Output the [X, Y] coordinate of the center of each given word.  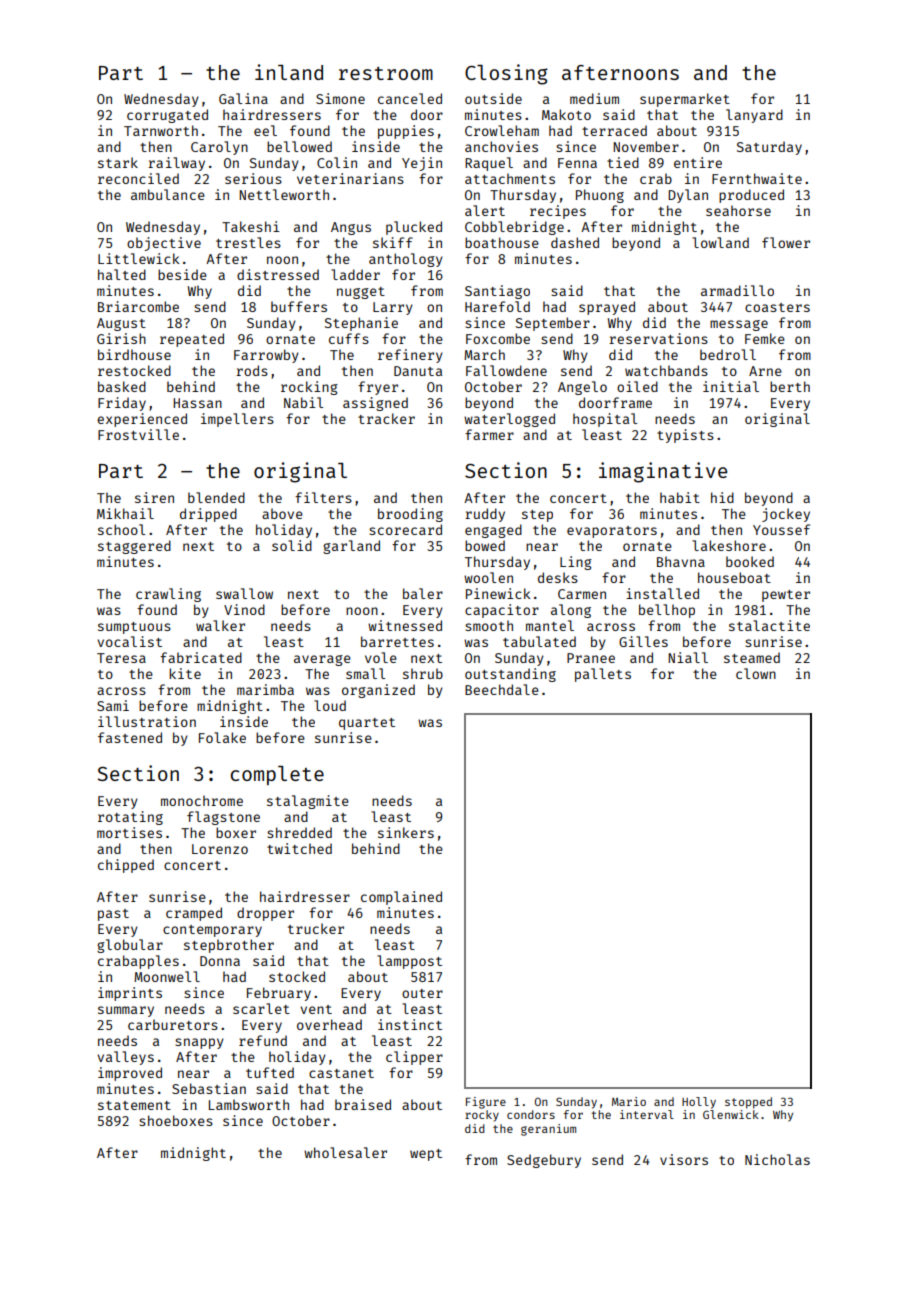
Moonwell [167, 976]
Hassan [197, 403]
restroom [386, 73]
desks [558, 577]
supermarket [685, 100]
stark [118, 162]
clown [756, 673]
